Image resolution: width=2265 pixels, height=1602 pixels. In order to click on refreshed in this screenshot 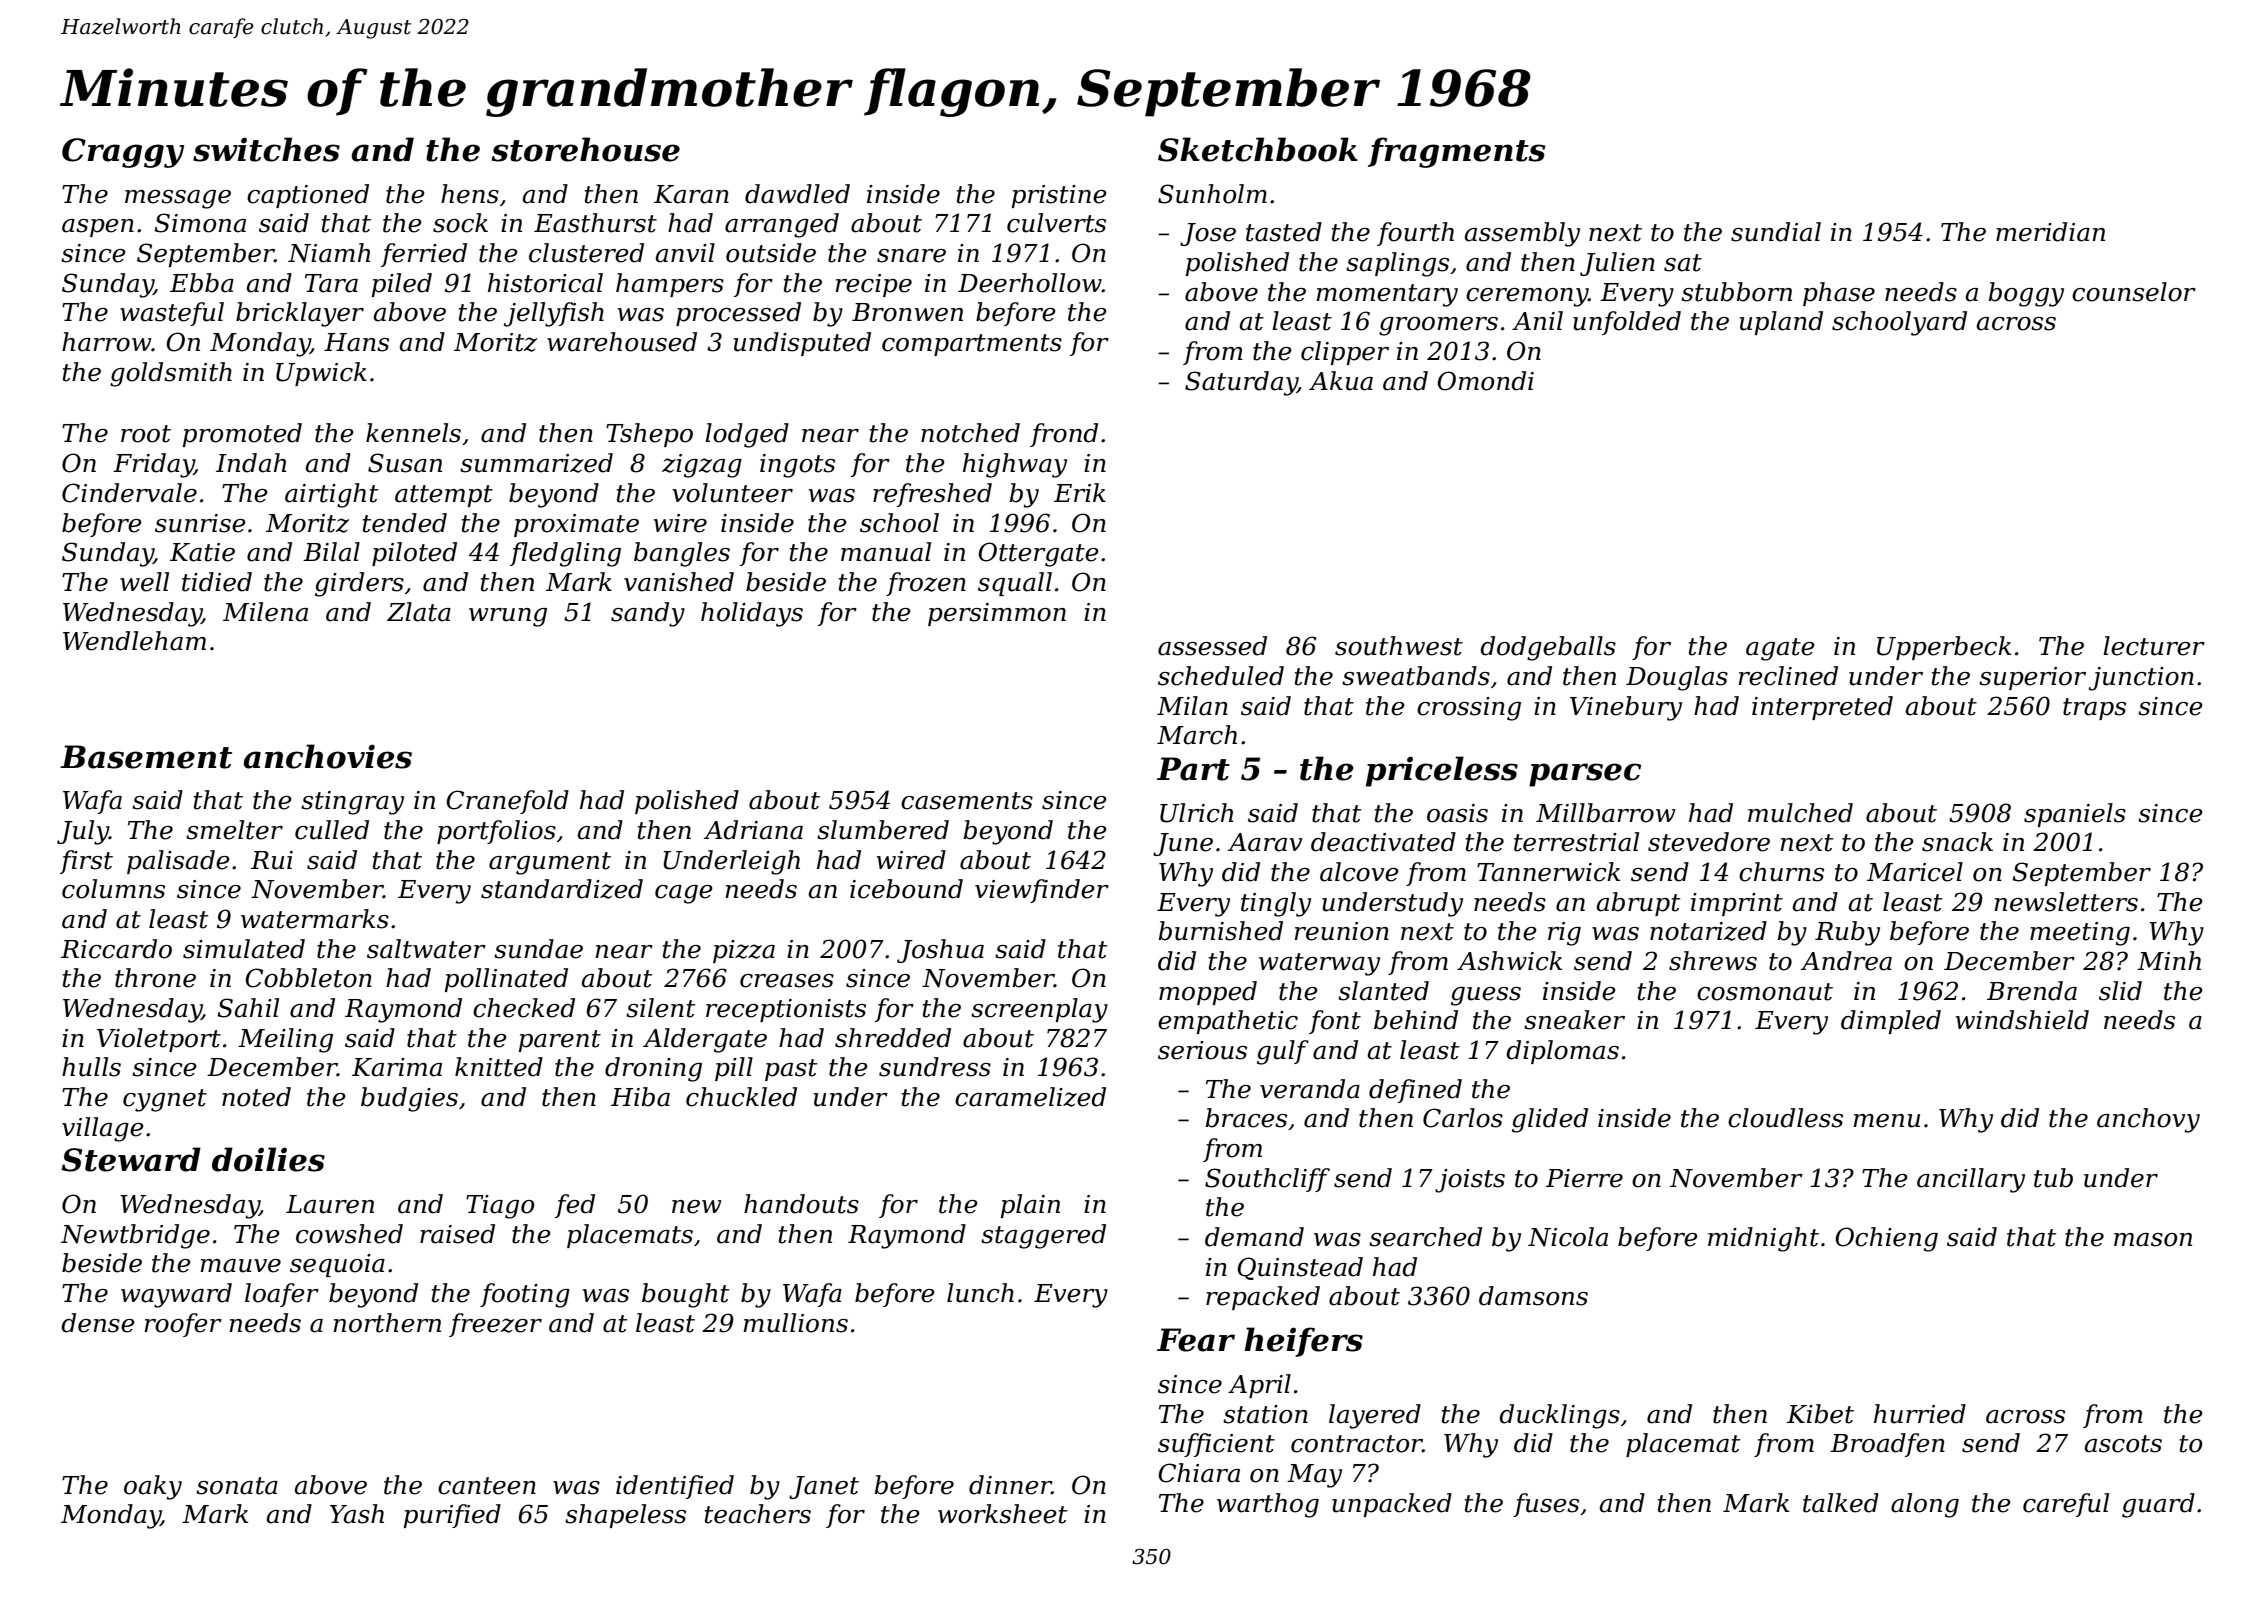, I will do `click(932, 495)`.
